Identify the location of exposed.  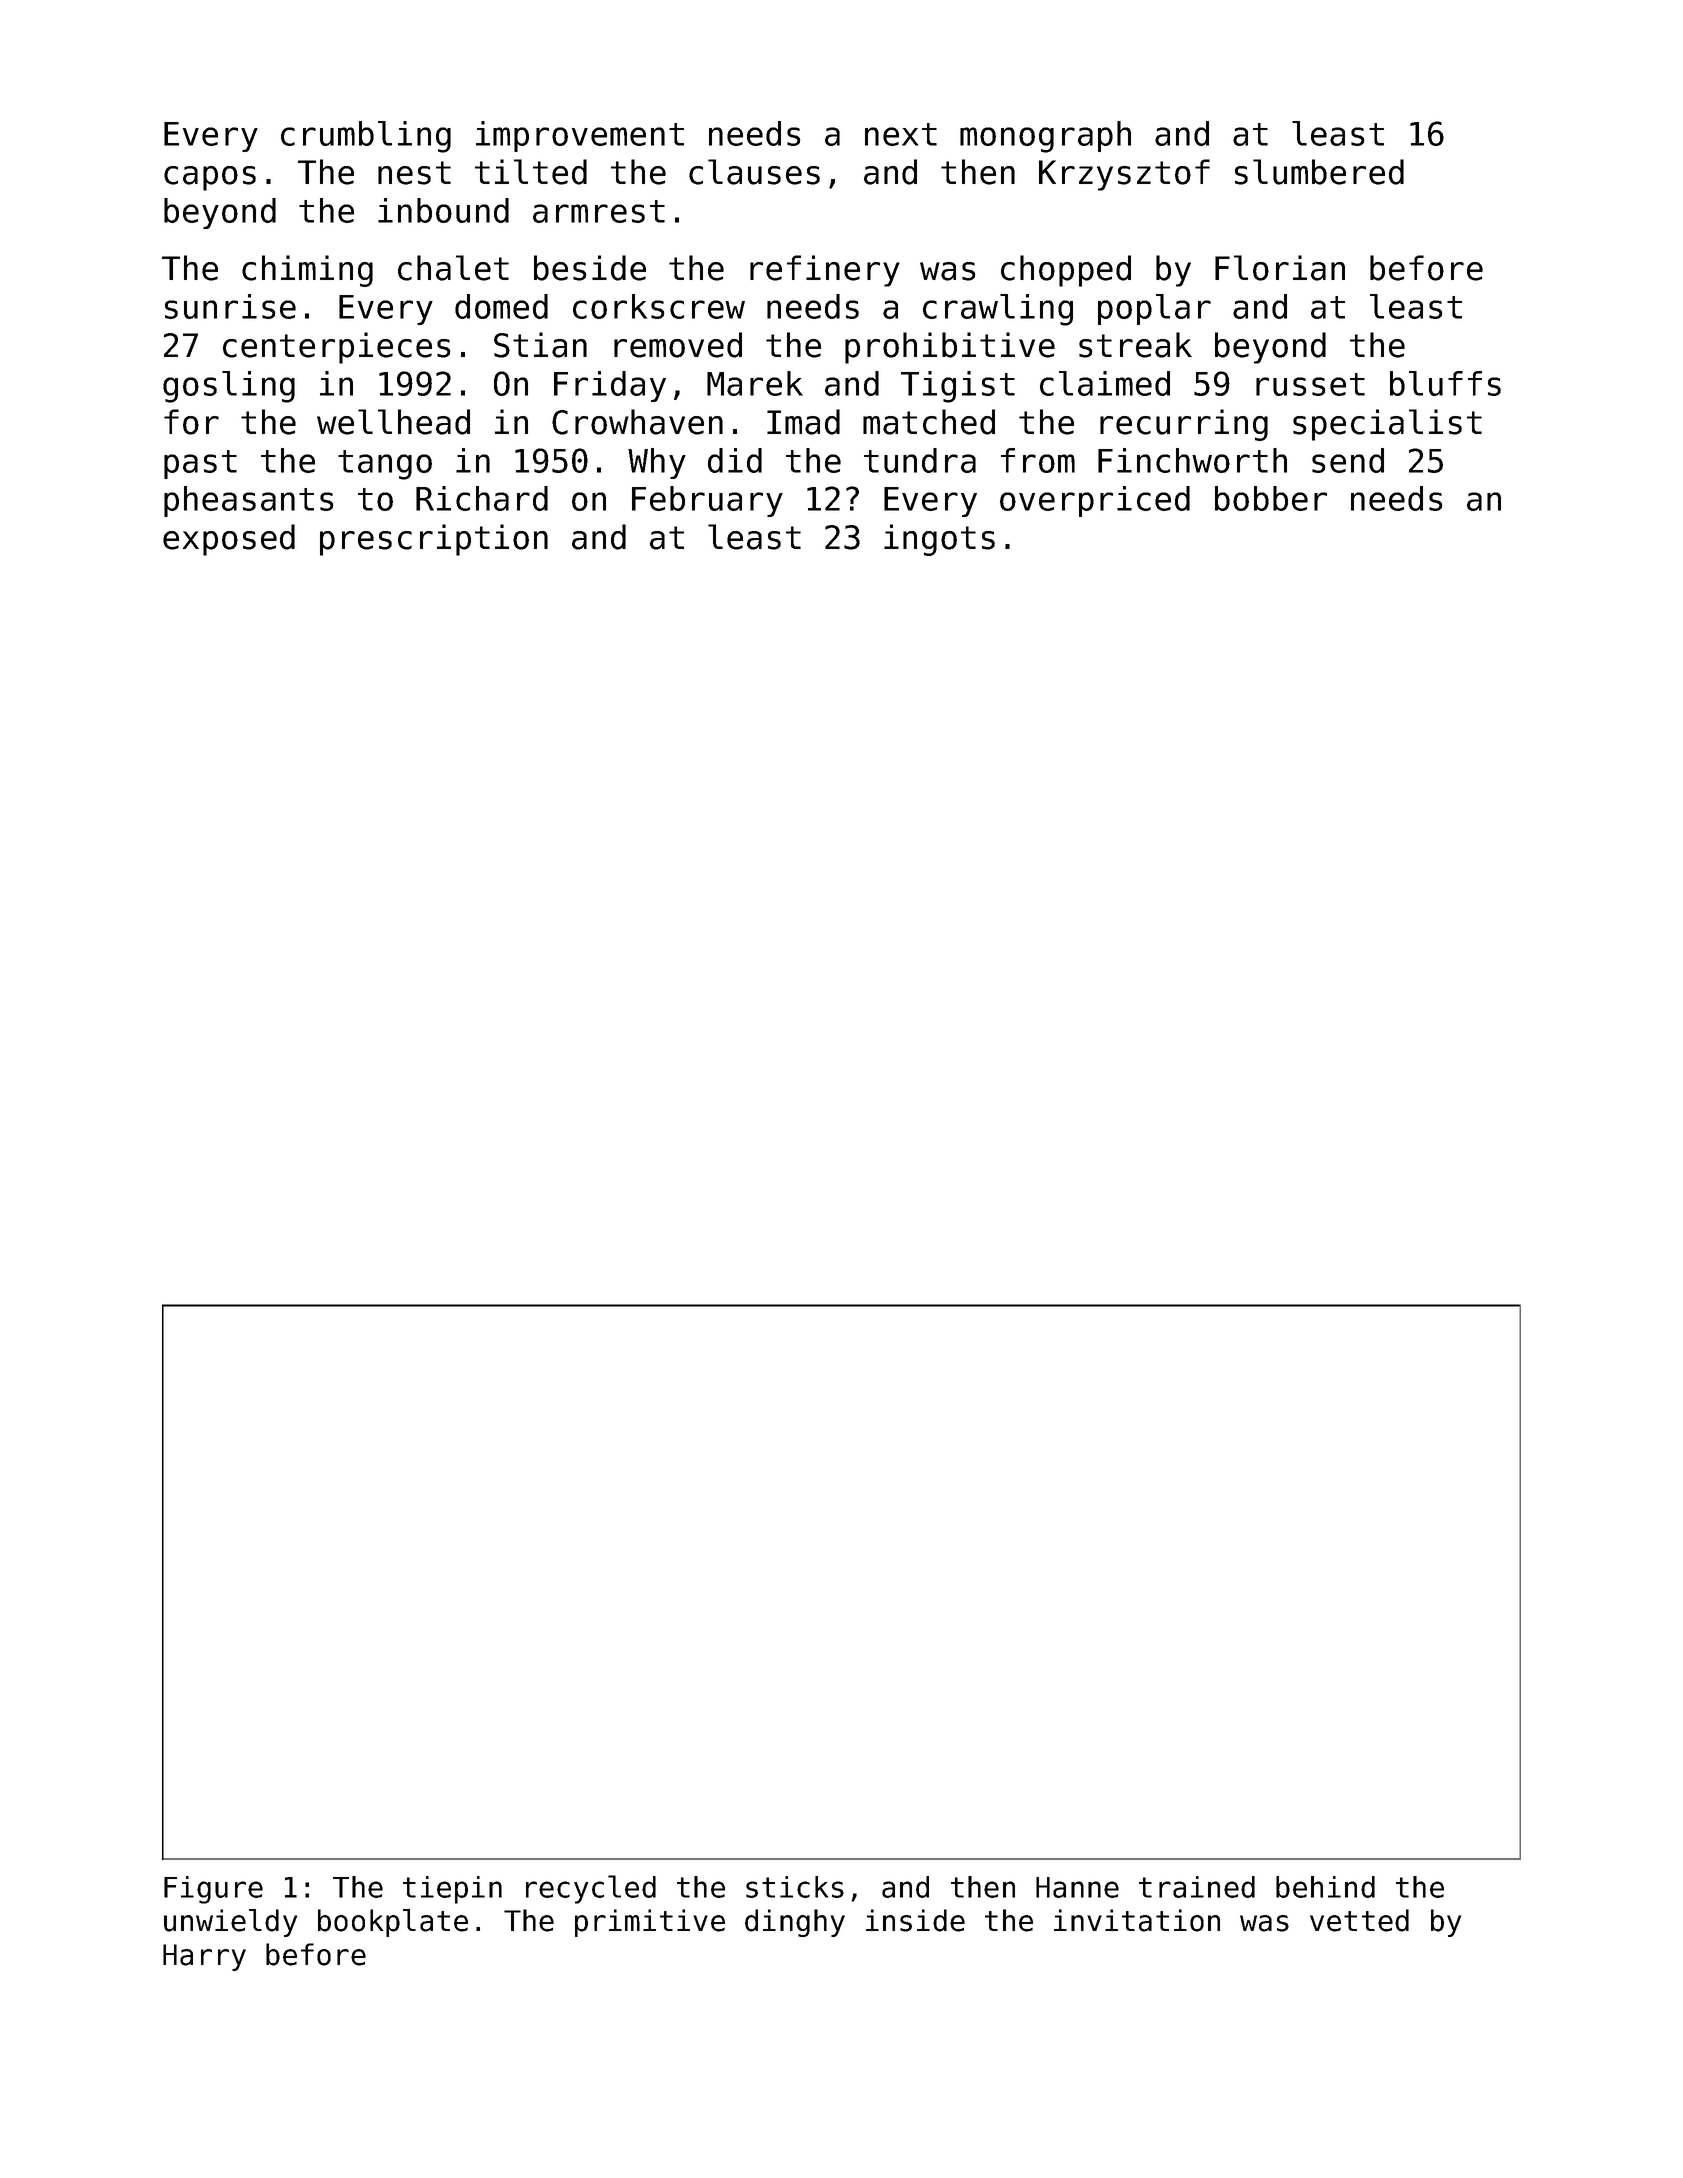
(229, 540).
